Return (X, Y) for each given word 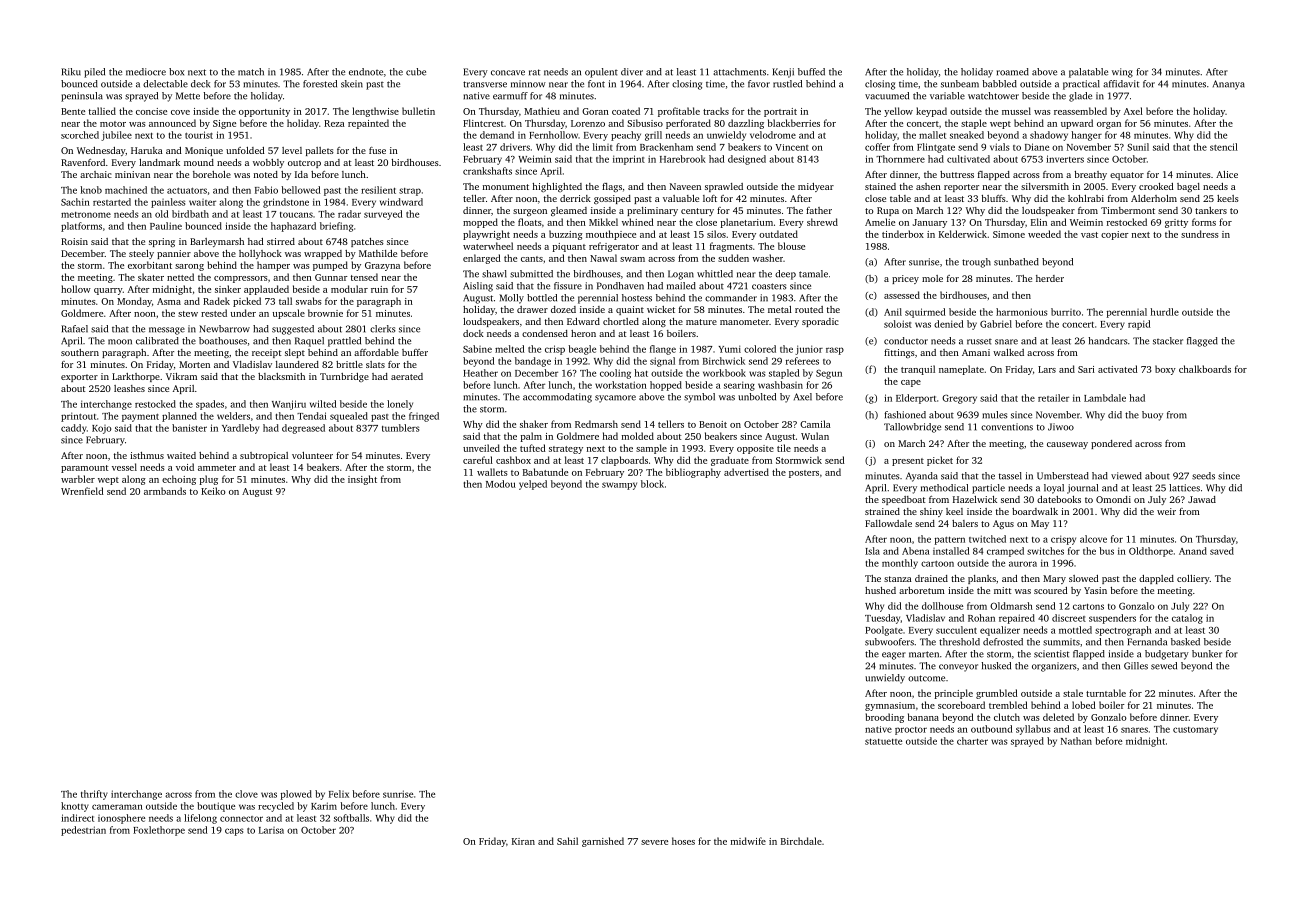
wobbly (268, 163)
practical (1081, 85)
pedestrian (83, 831)
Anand (1193, 551)
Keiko (213, 491)
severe (654, 842)
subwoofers (889, 642)
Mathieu (542, 111)
